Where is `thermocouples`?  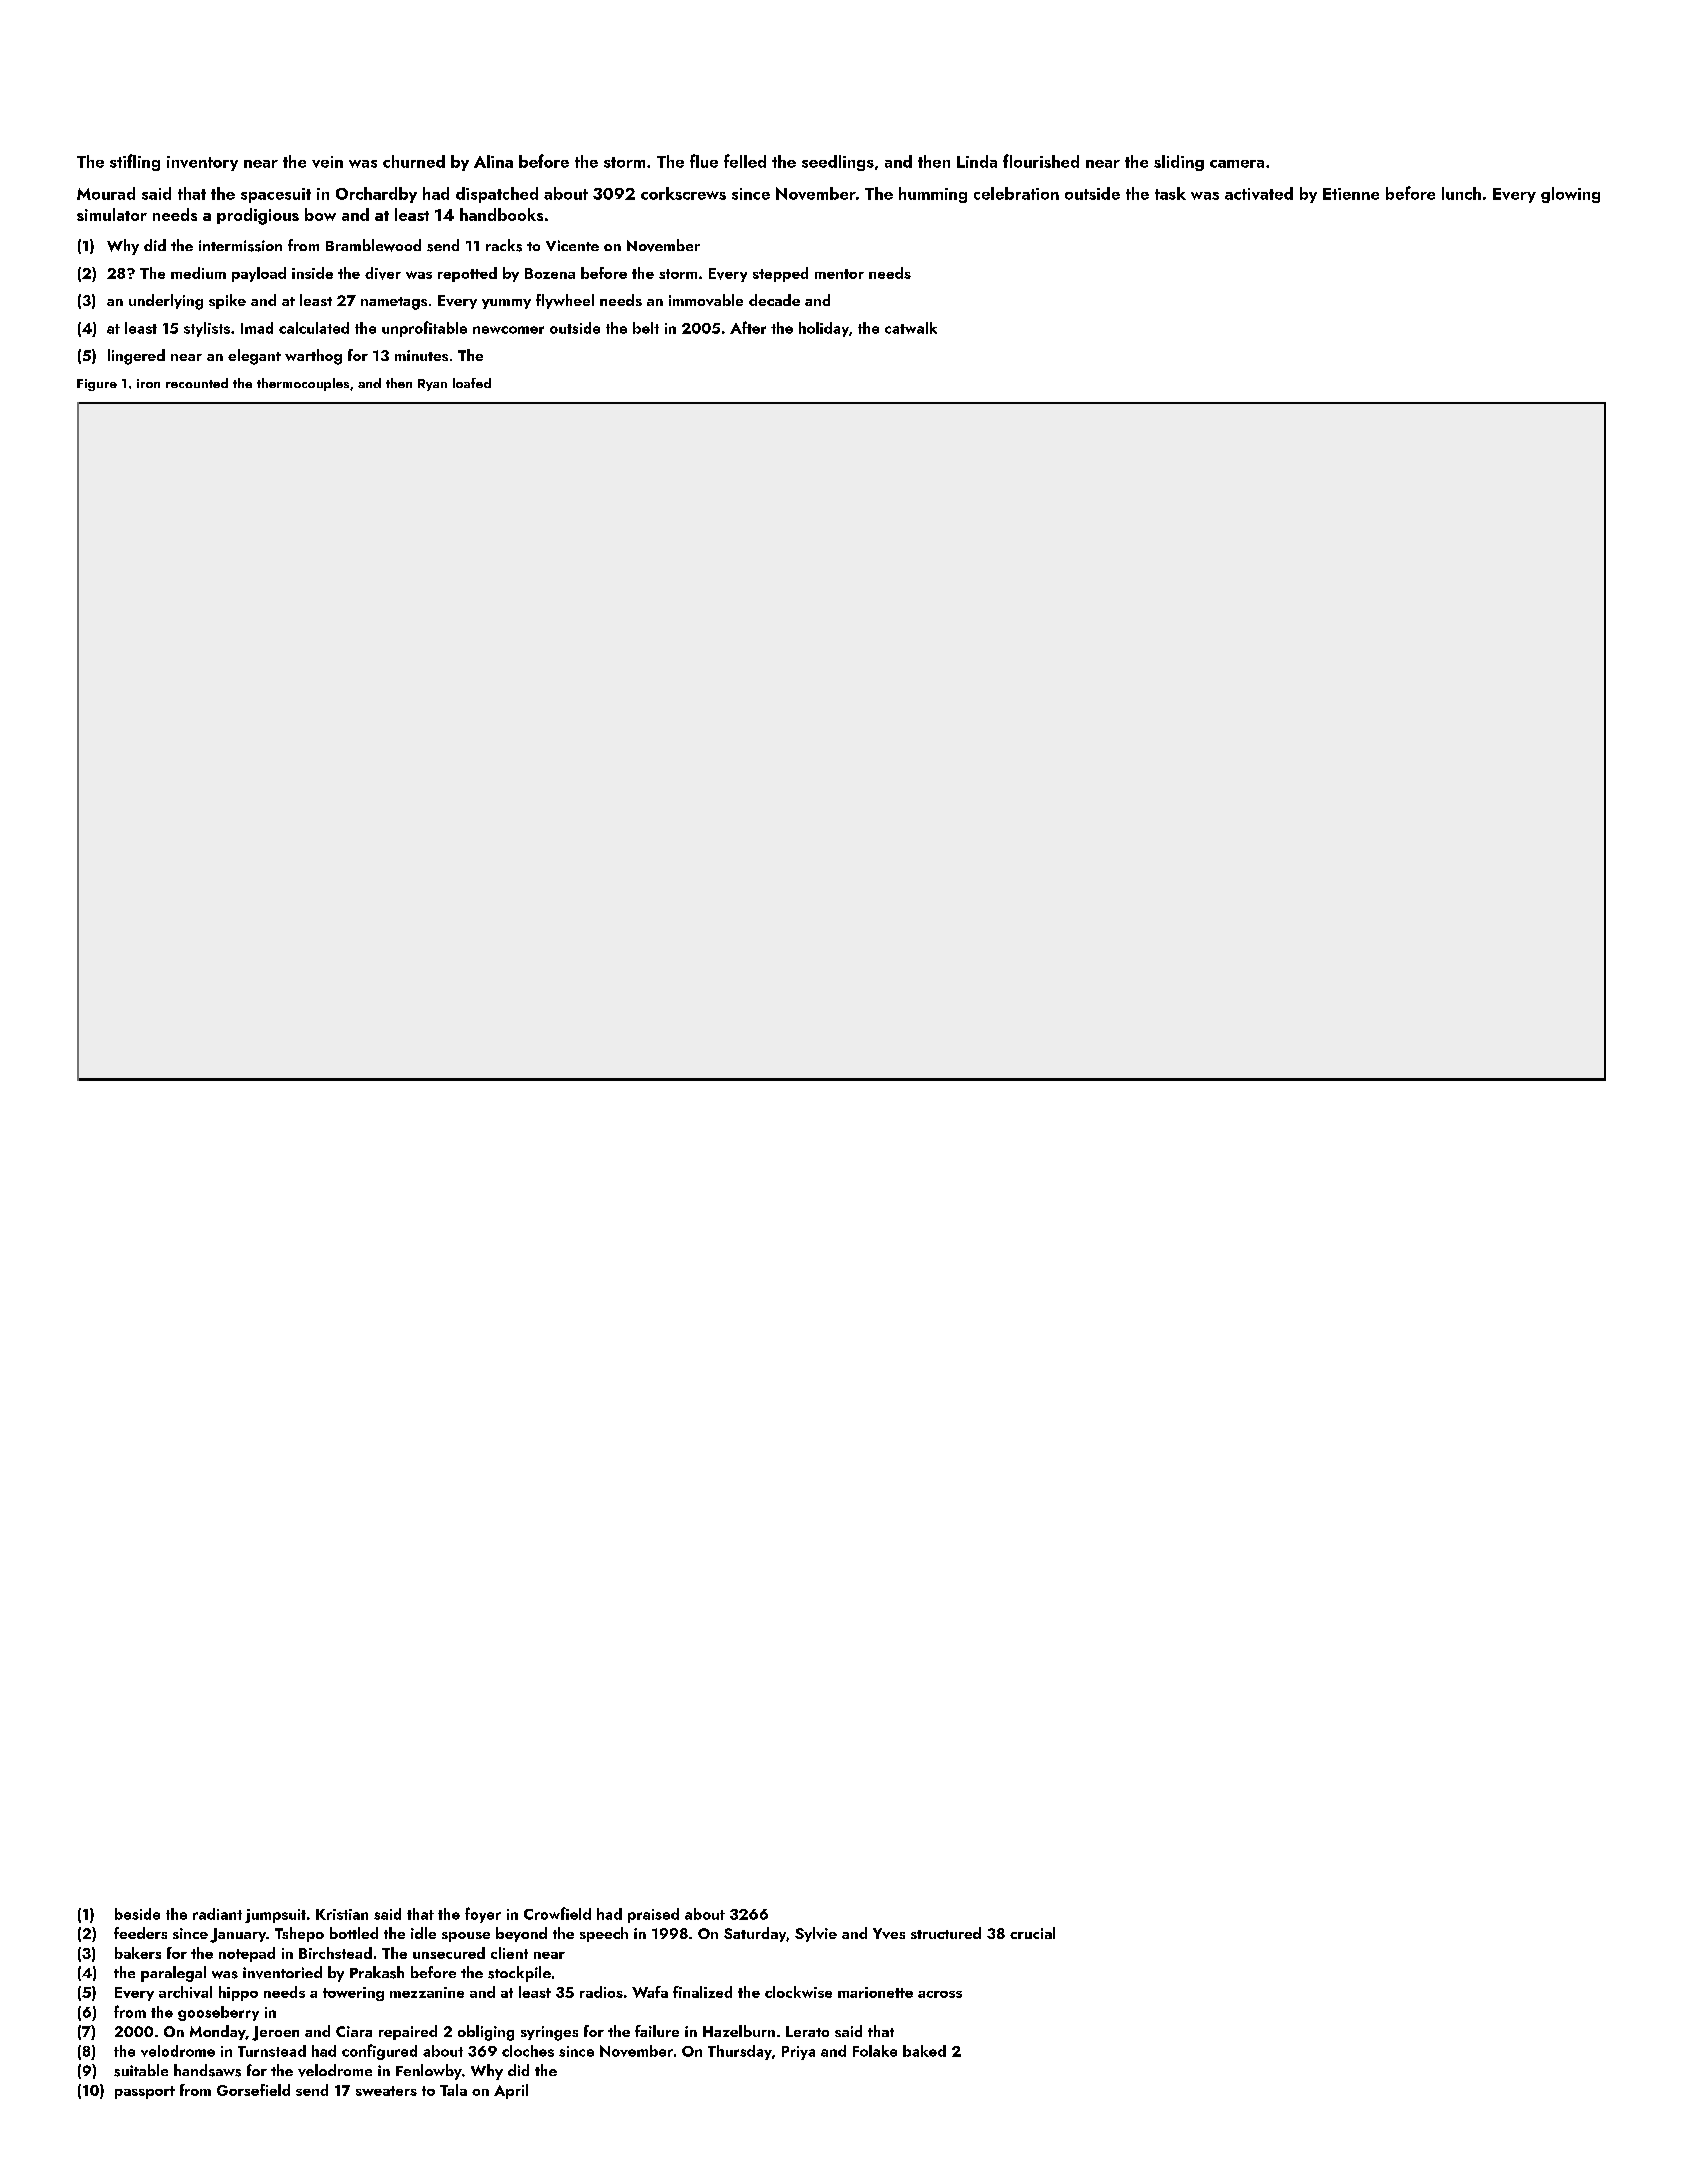
thermocouples is located at coordinates (303, 384).
